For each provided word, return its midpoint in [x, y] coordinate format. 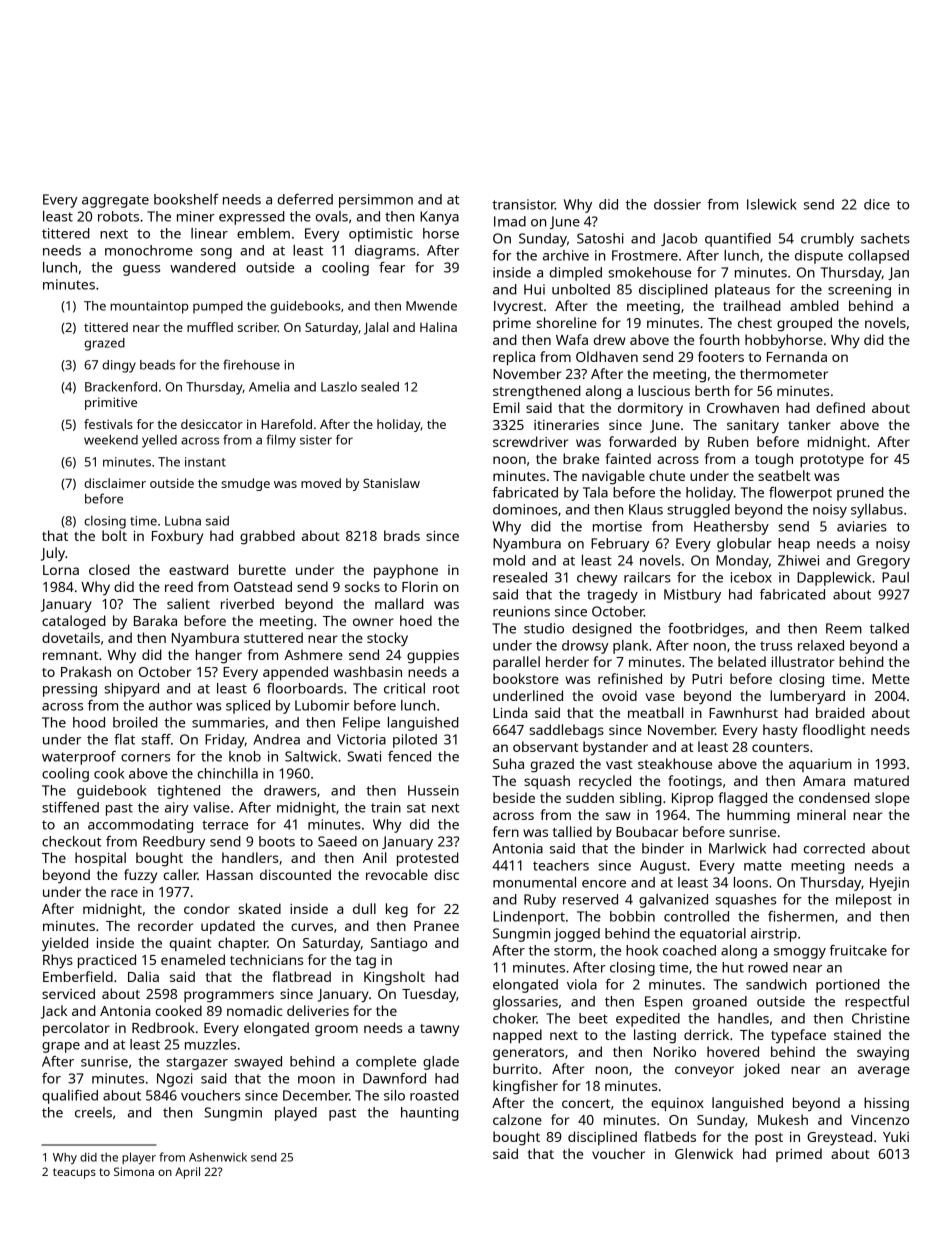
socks [362, 586]
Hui [534, 289]
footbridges [706, 630]
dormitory [650, 409]
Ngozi [175, 1080]
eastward [198, 569]
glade [441, 1063]
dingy [119, 366]
